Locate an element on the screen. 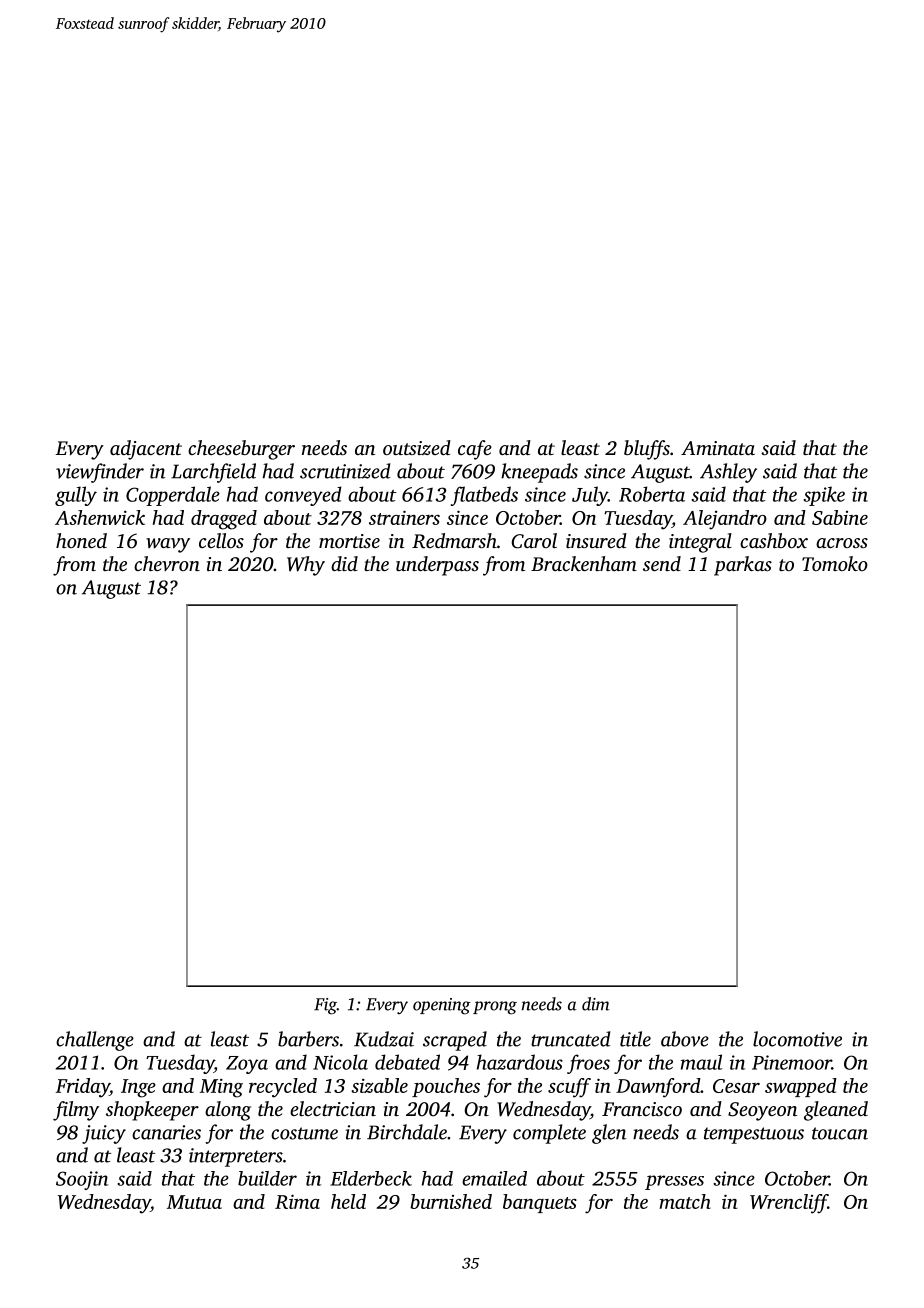  above is located at coordinates (685, 1039).
